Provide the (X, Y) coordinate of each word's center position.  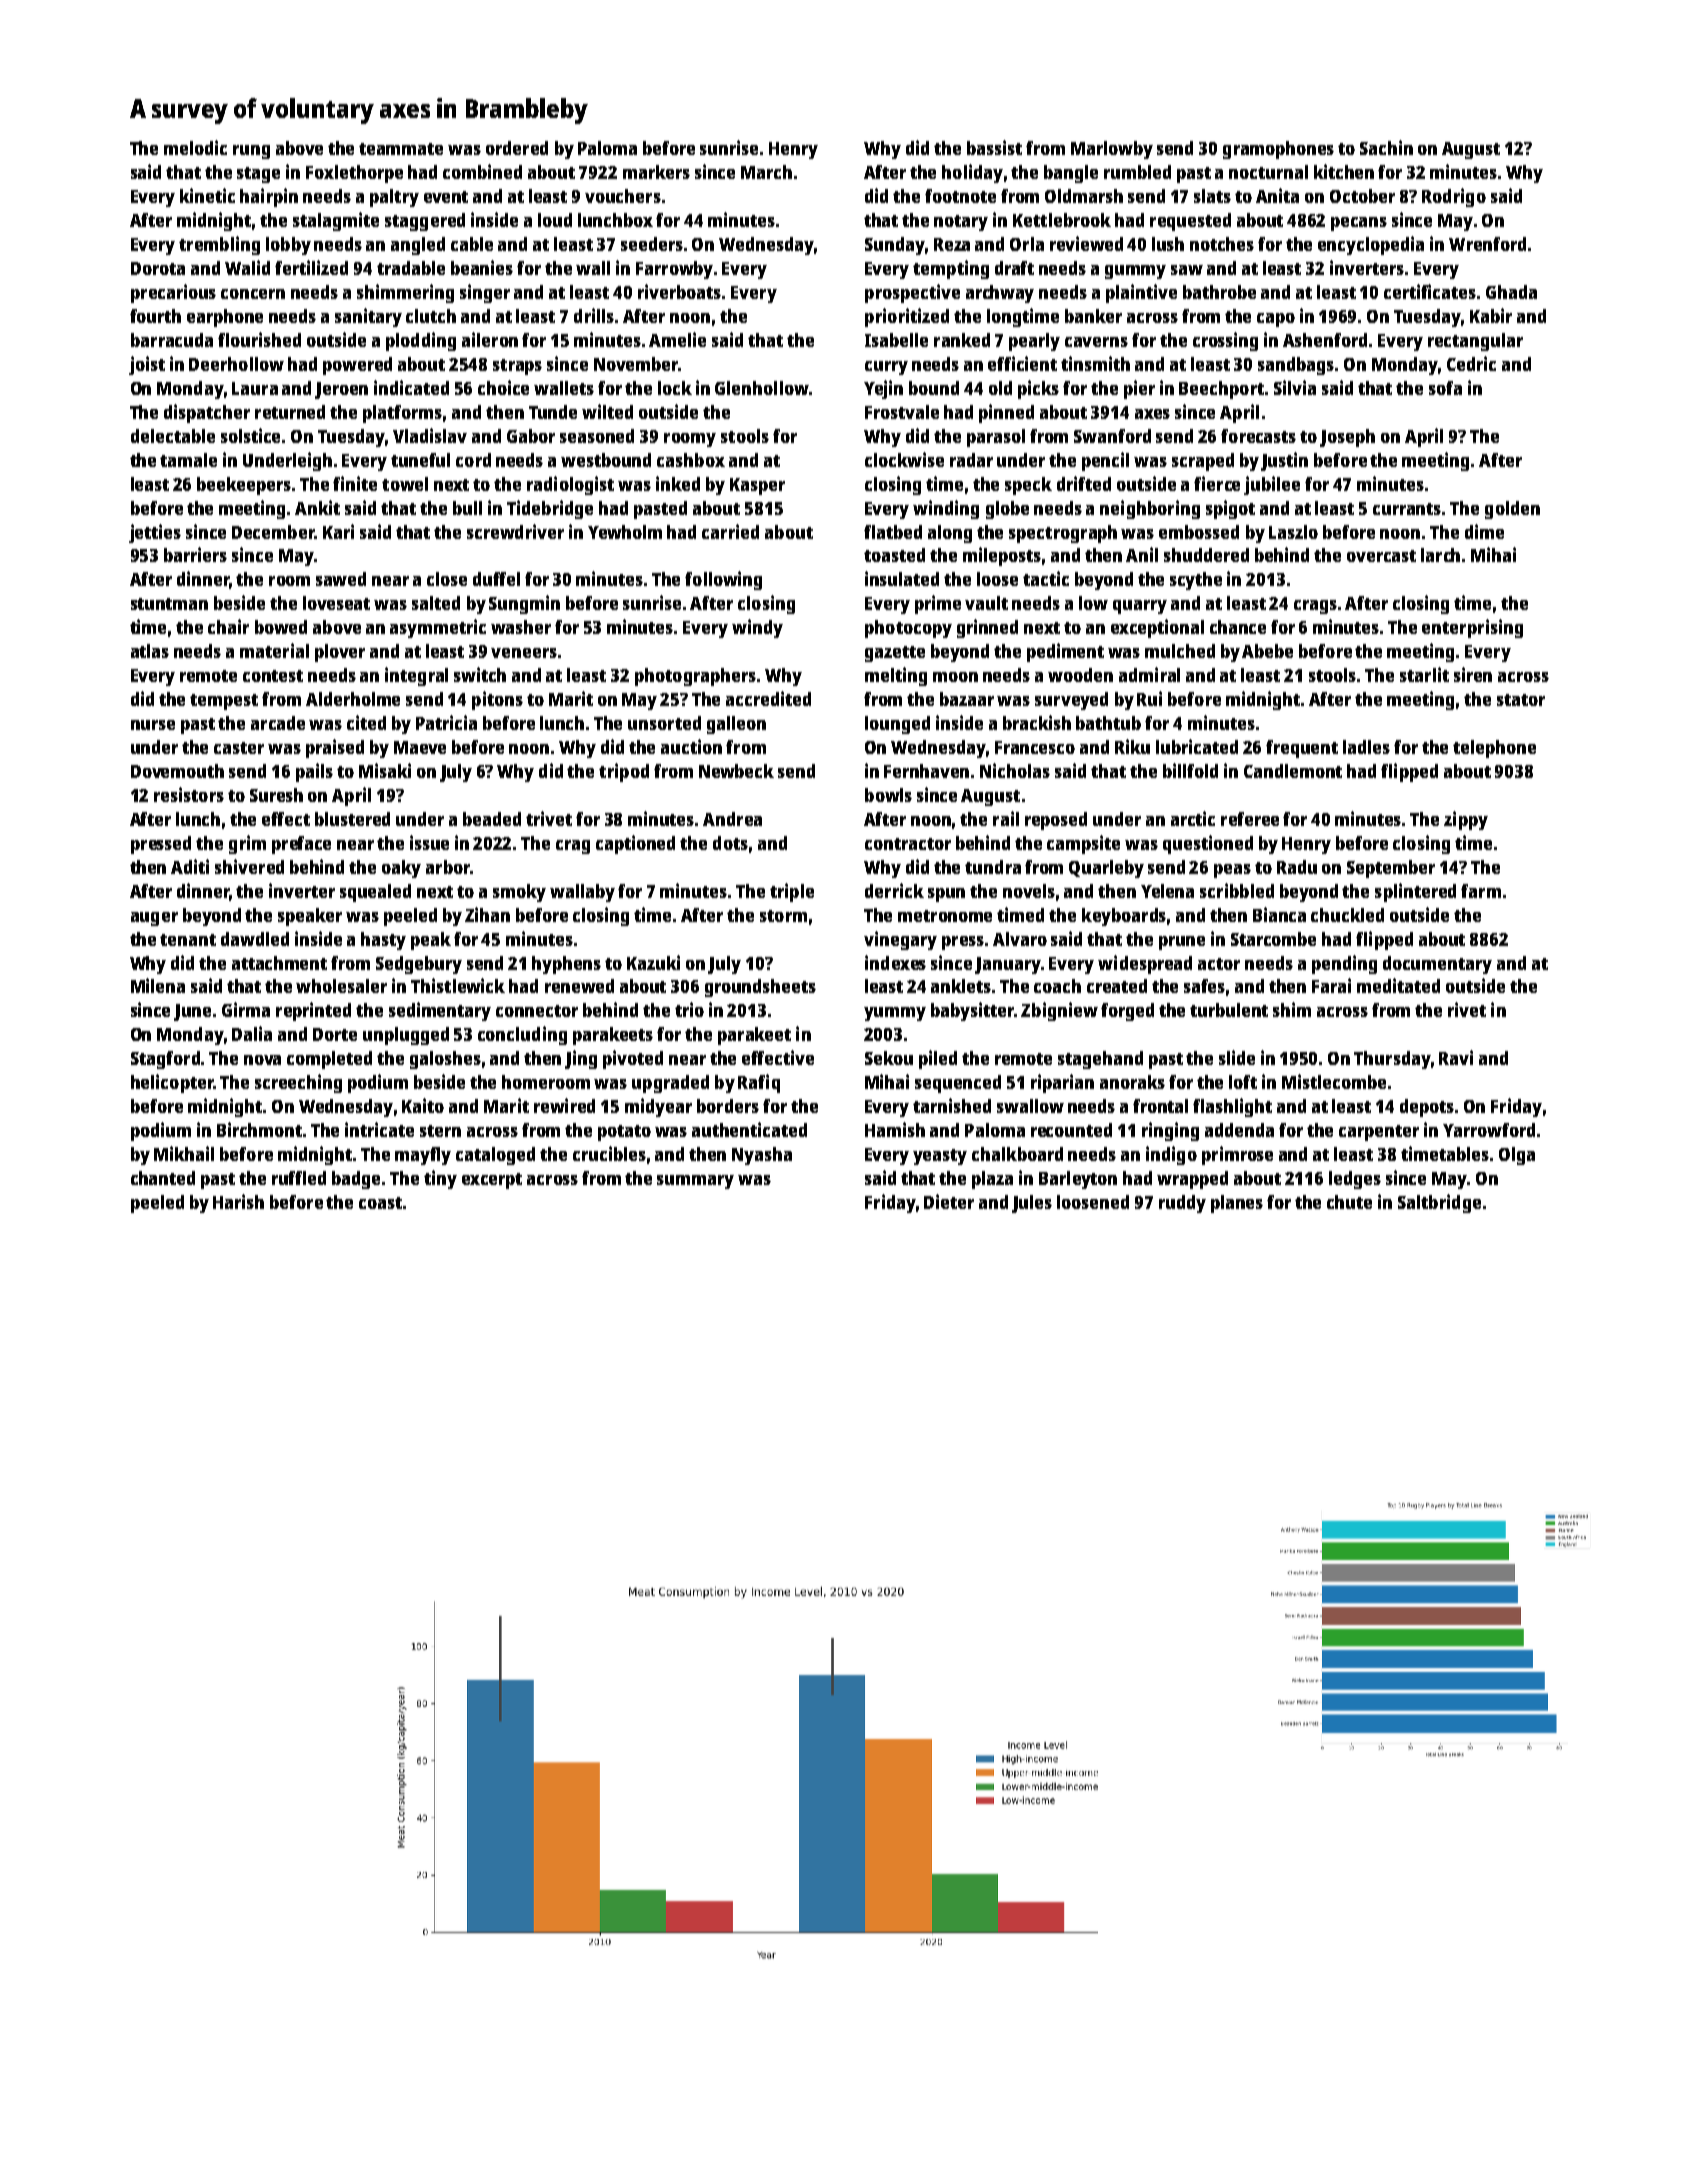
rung (251, 152)
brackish (1037, 722)
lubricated (1197, 746)
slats (1212, 196)
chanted (163, 1178)
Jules (1032, 1204)
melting (896, 676)
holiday (972, 173)
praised (335, 748)
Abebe (1267, 651)
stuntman (169, 604)
